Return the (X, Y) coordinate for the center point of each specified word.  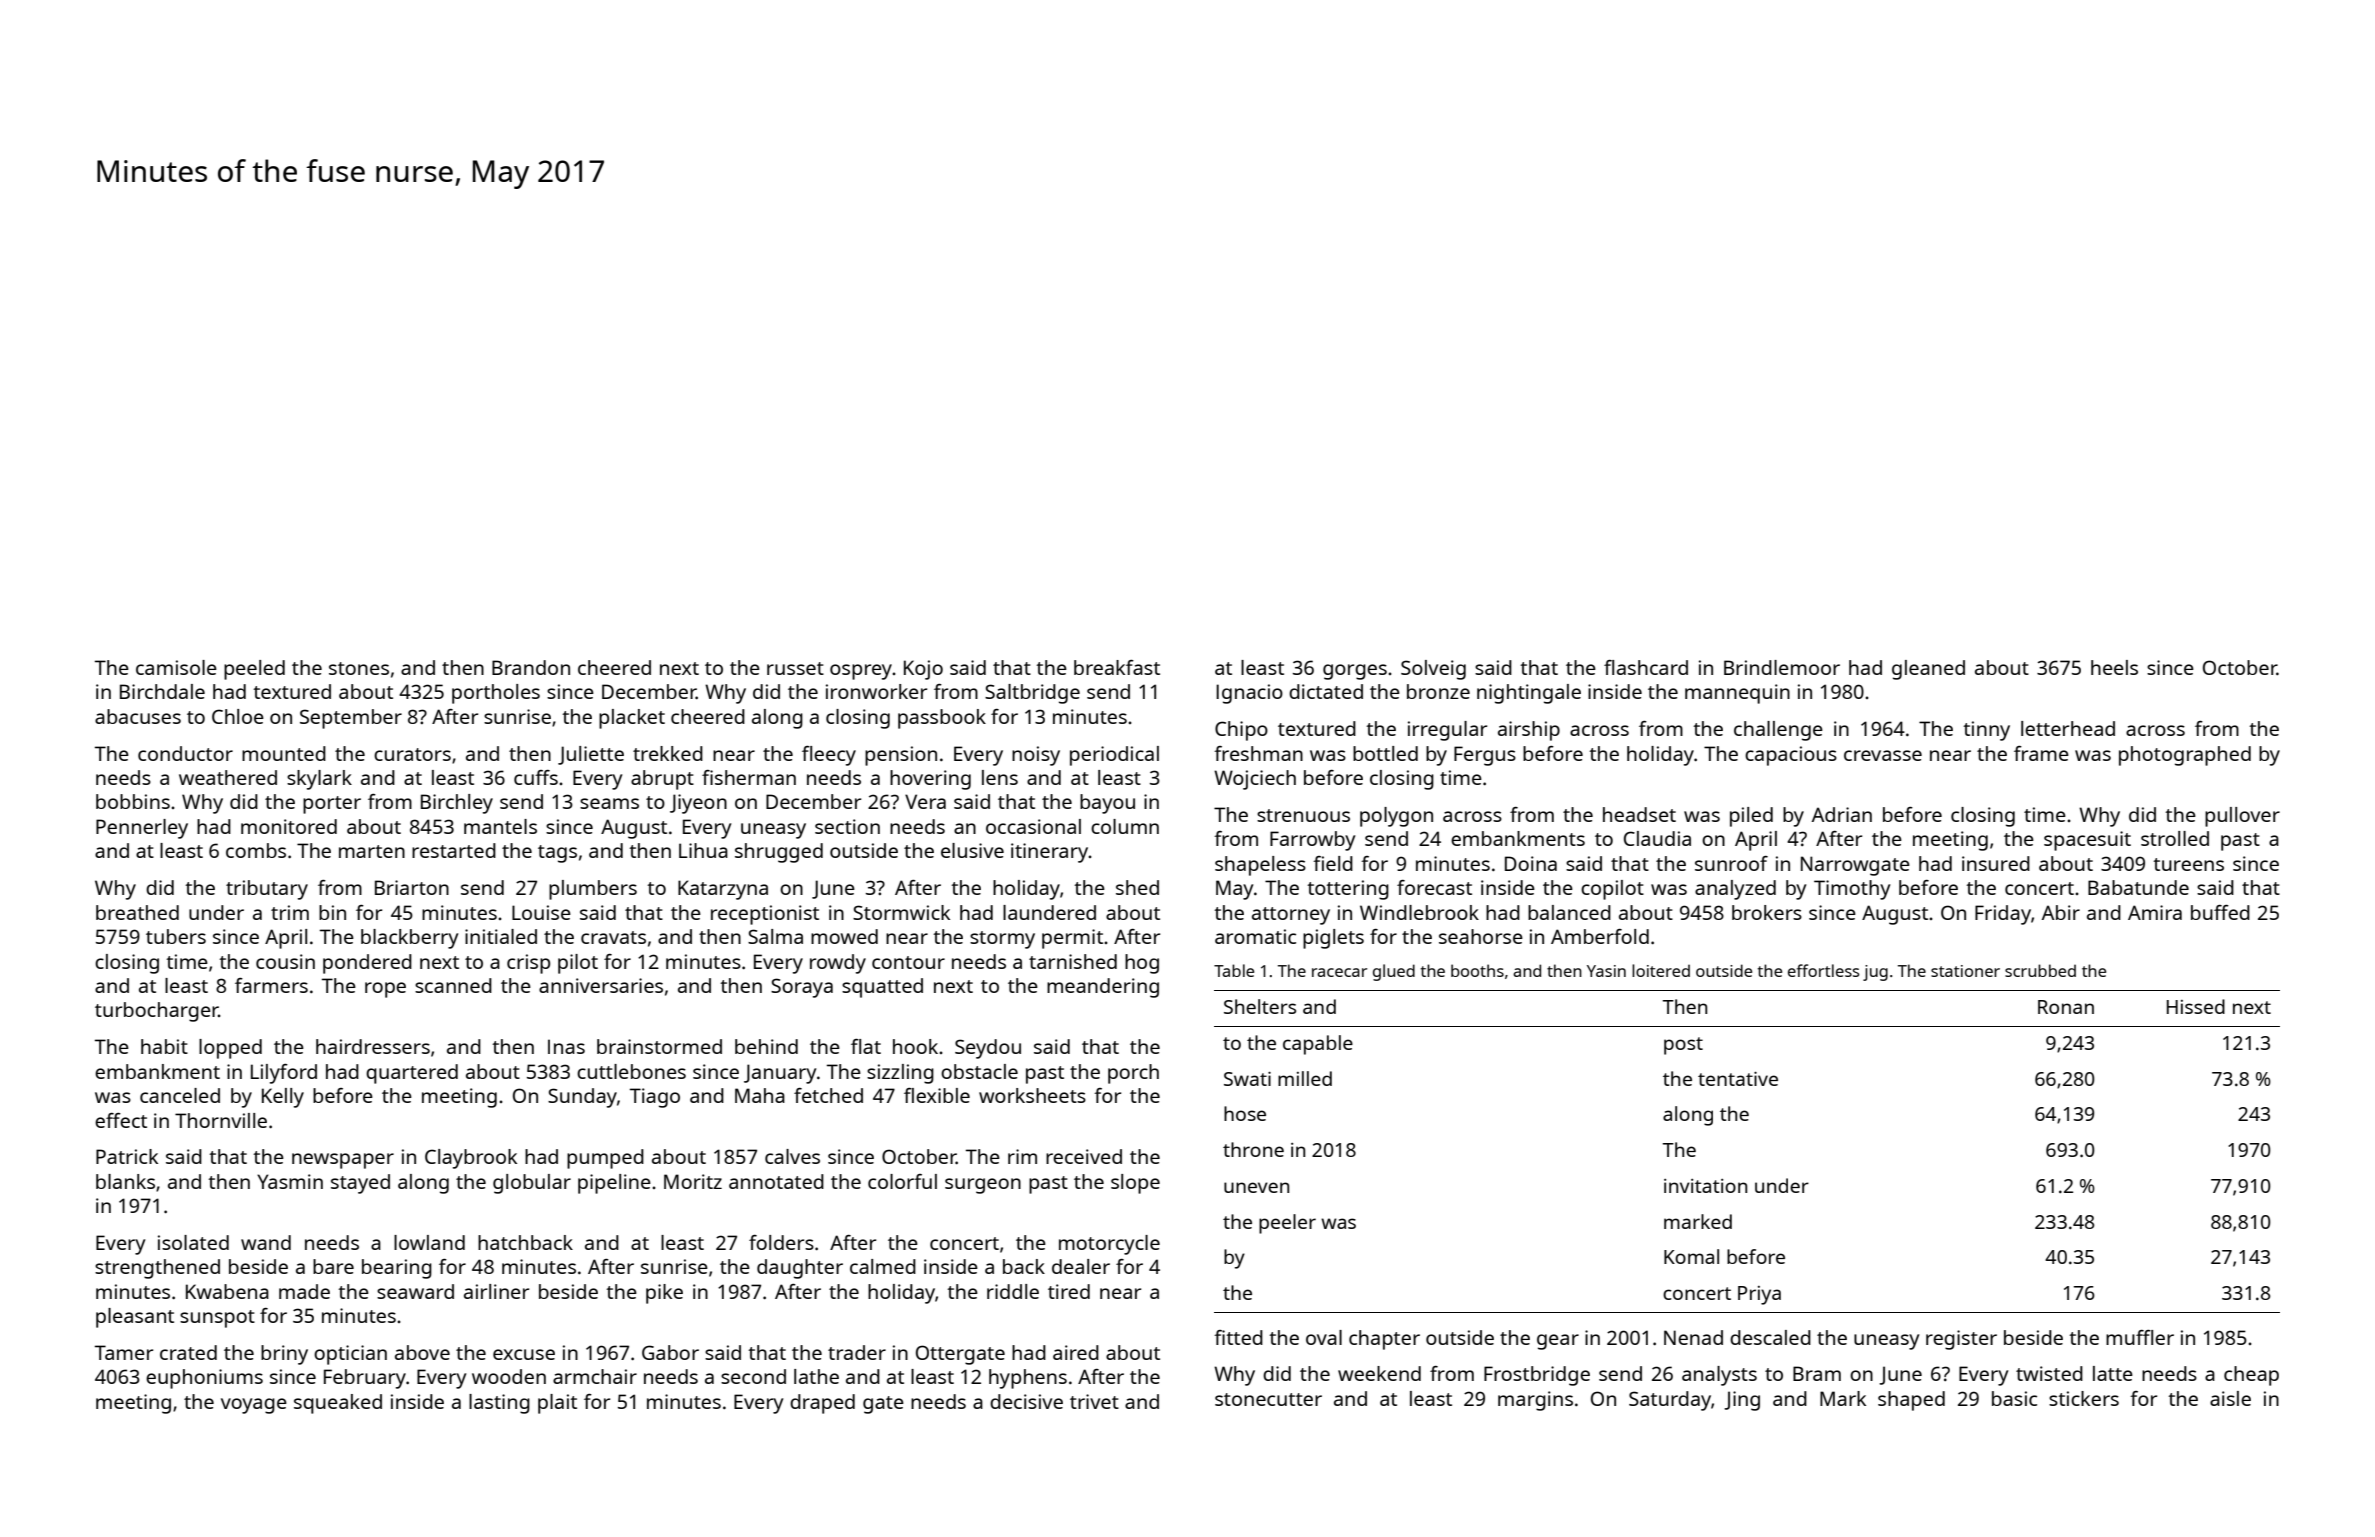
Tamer (124, 1352)
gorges (1355, 672)
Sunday (582, 1098)
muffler (2140, 1337)
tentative (1738, 1079)
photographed (2185, 756)
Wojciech (1255, 780)
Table (1234, 970)
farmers (271, 985)
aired (1076, 1352)
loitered (1661, 970)
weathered (228, 777)
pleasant (135, 1318)
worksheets (1032, 1095)
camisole (176, 667)
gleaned (1928, 670)
